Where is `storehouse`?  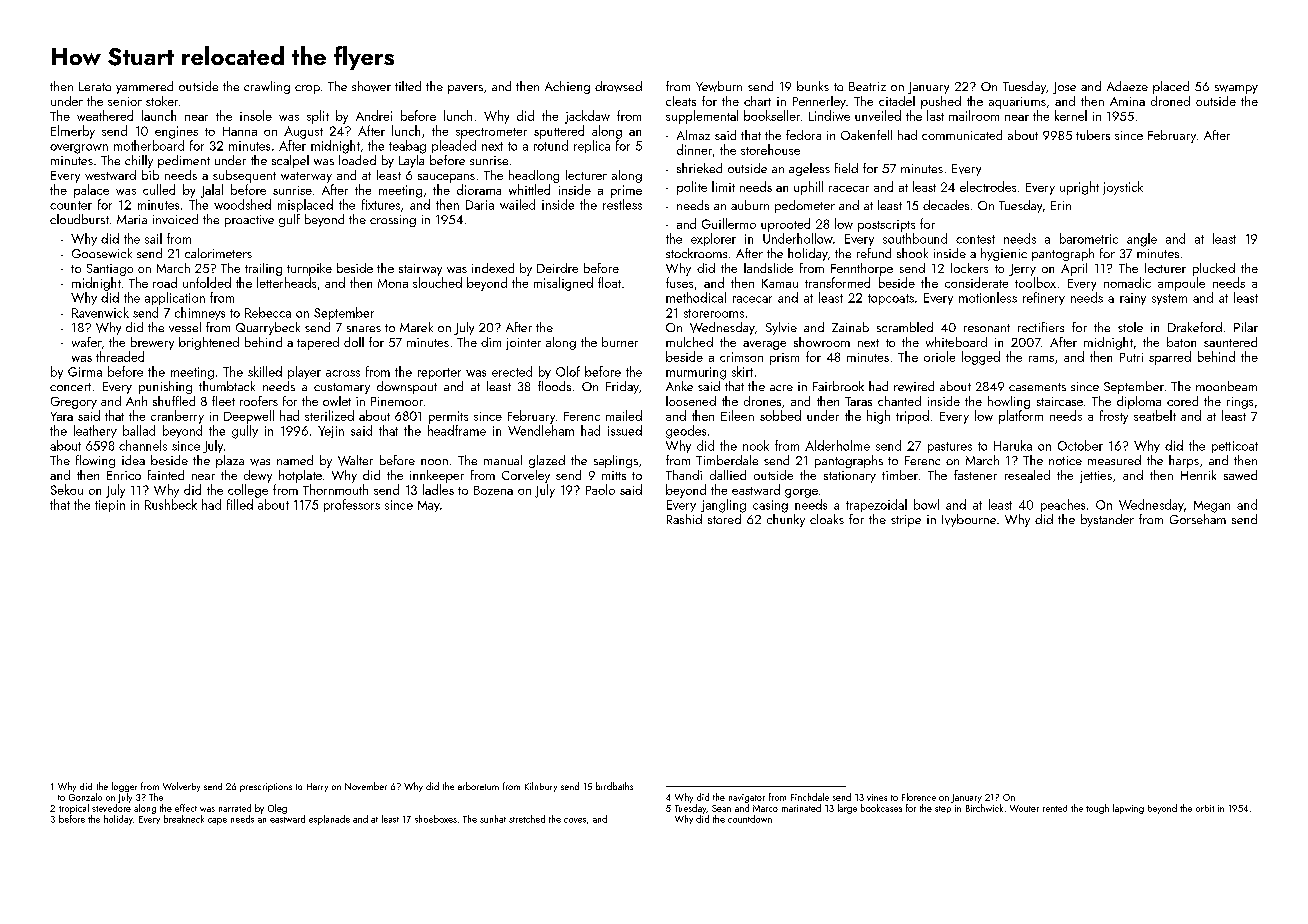
storehouse is located at coordinates (770, 149).
